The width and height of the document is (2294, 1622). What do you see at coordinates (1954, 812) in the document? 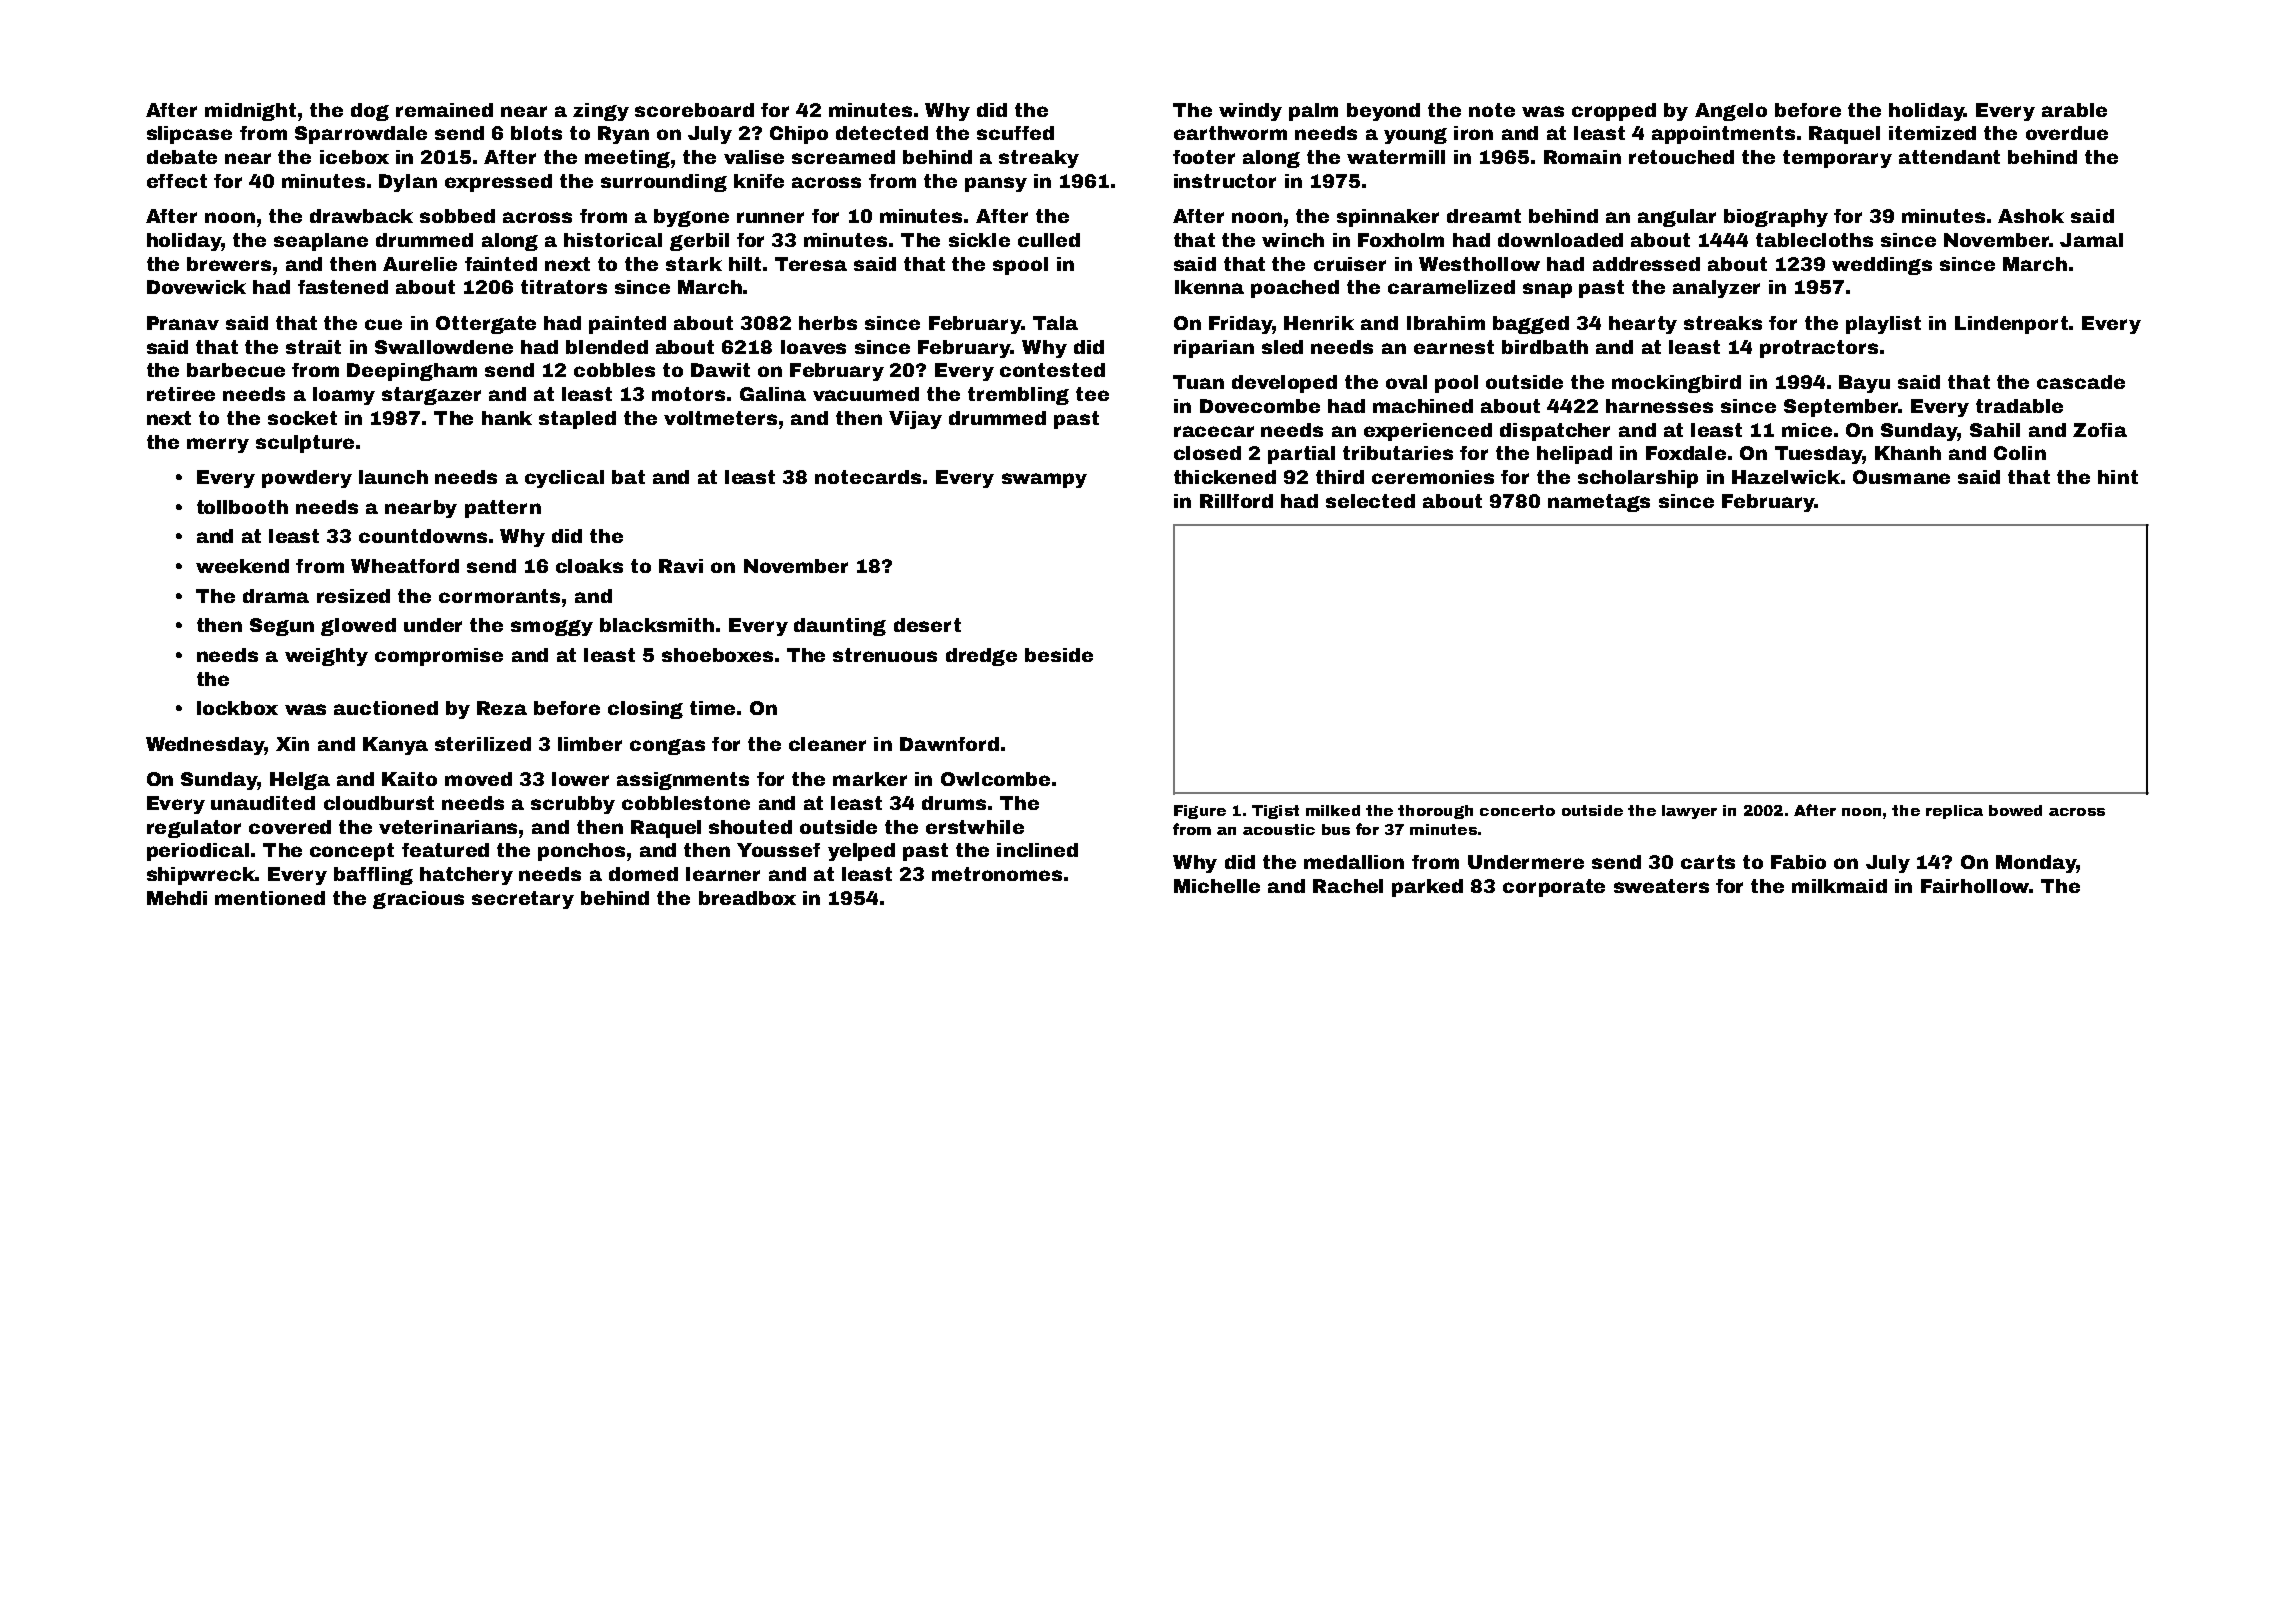
I see `replica` at bounding box center [1954, 812].
